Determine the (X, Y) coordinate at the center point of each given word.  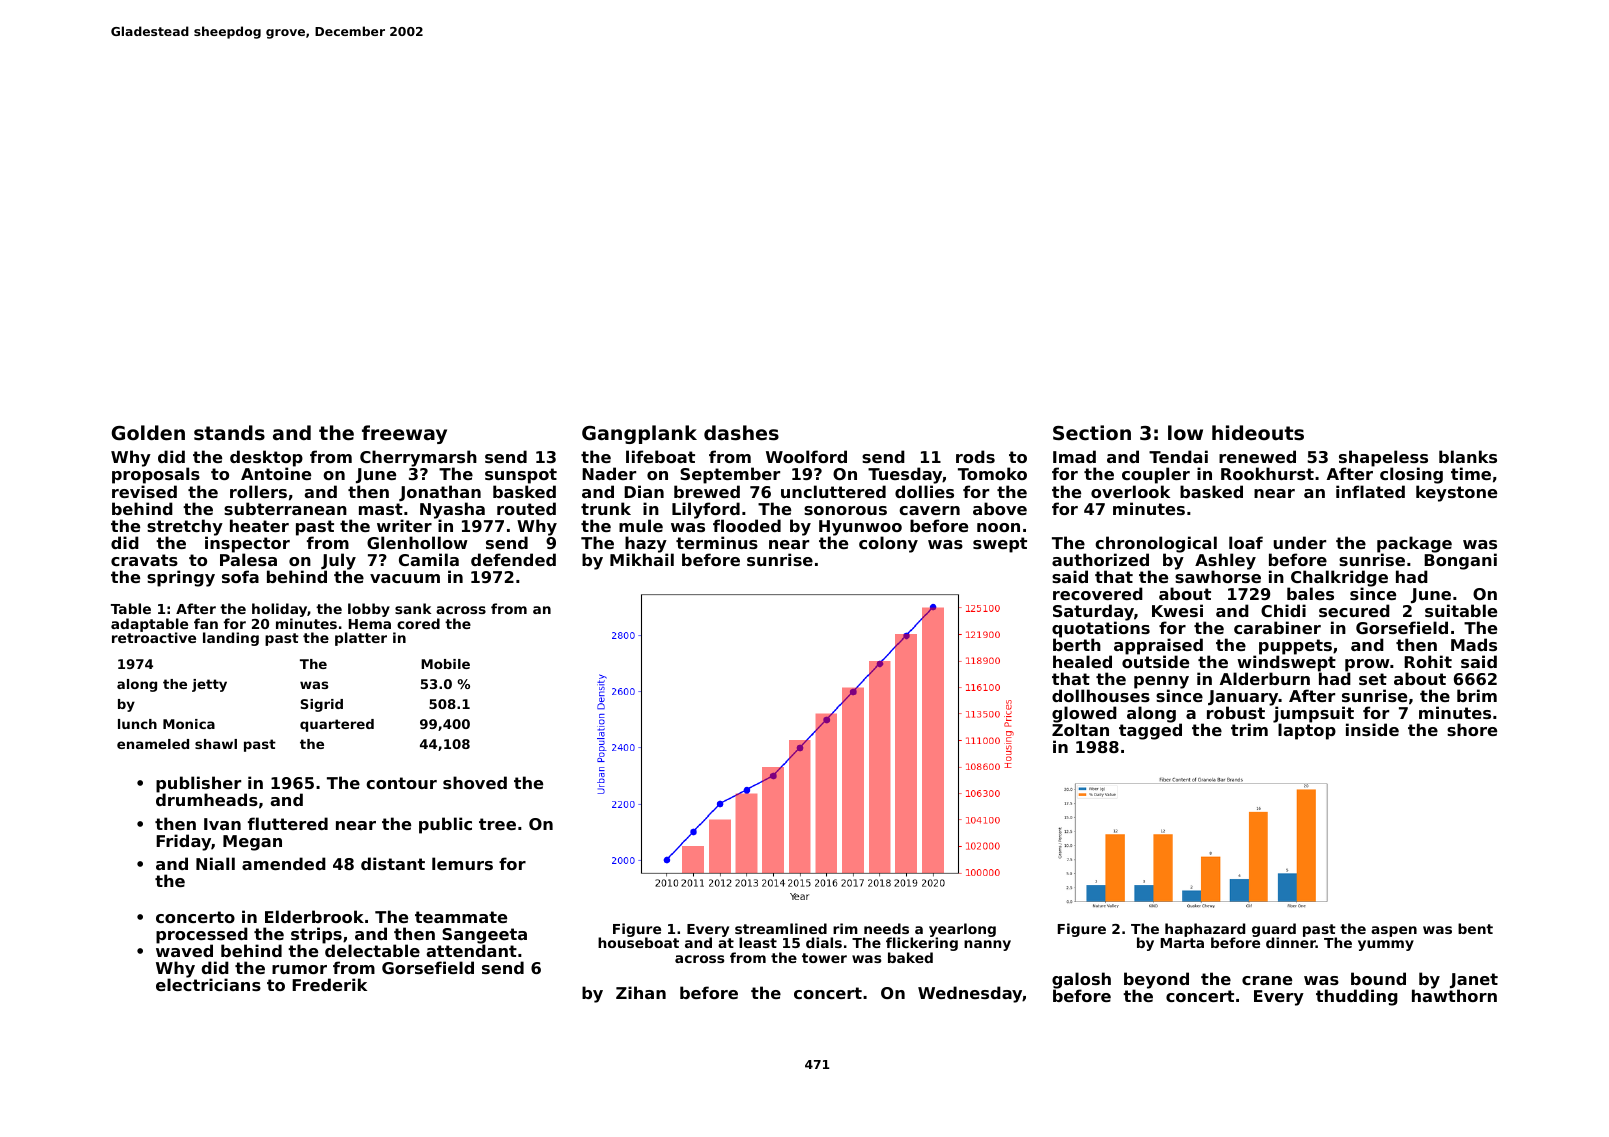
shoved (475, 782)
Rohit (1428, 661)
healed (1082, 661)
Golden (148, 433)
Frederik (329, 984)
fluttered (288, 823)
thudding (1357, 997)
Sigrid (322, 705)
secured (1354, 610)
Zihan (641, 992)
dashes (741, 433)
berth (1077, 644)
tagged (1150, 732)
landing (231, 639)
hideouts (1258, 432)
